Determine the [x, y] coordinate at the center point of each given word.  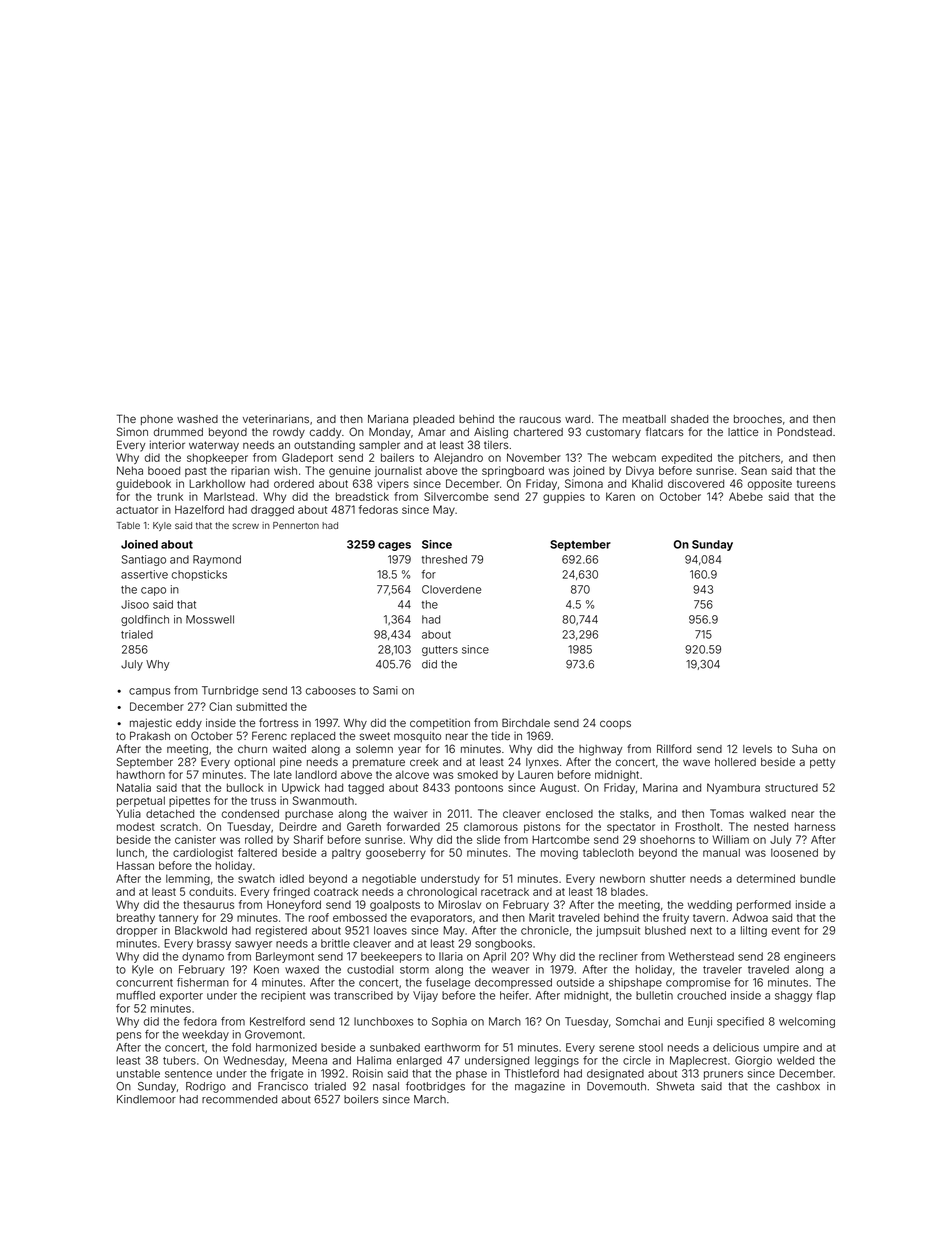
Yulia [128, 813]
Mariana [388, 418]
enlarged [419, 1061]
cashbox [798, 1086]
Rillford [674, 748]
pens [129, 1036]
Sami [385, 690]
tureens [816, 484]
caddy [325, 433]
